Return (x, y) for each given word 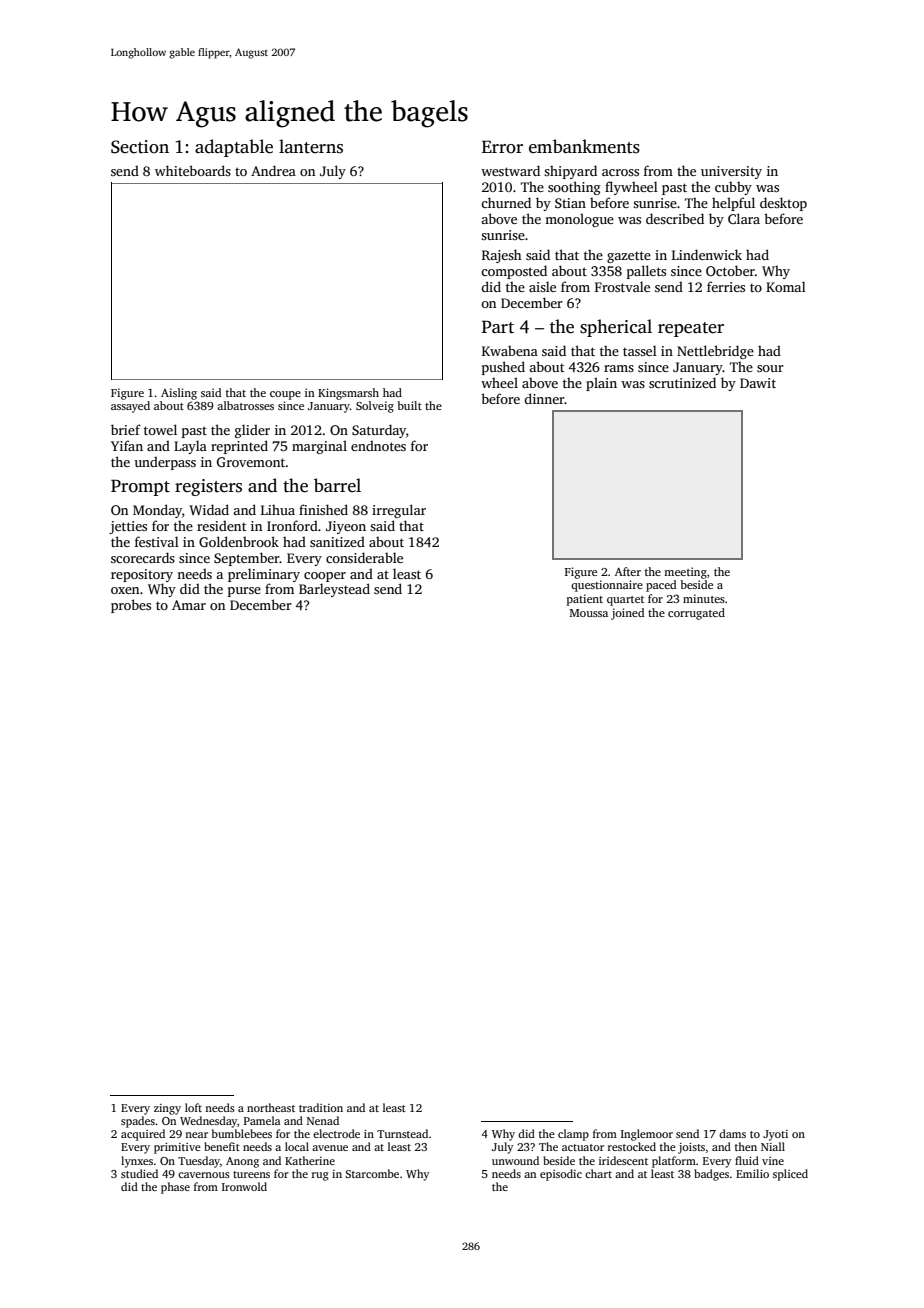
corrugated (696, 614)
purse (244, 592)
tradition (321, 1107)
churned (506, 202)
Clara (744, 218)
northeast (271, 1107)
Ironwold (244, 1186)
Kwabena (510, 351)
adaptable (234, 148)
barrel (337, 485)
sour (770, 368)
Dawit (758, 383)
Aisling (179, 394)
